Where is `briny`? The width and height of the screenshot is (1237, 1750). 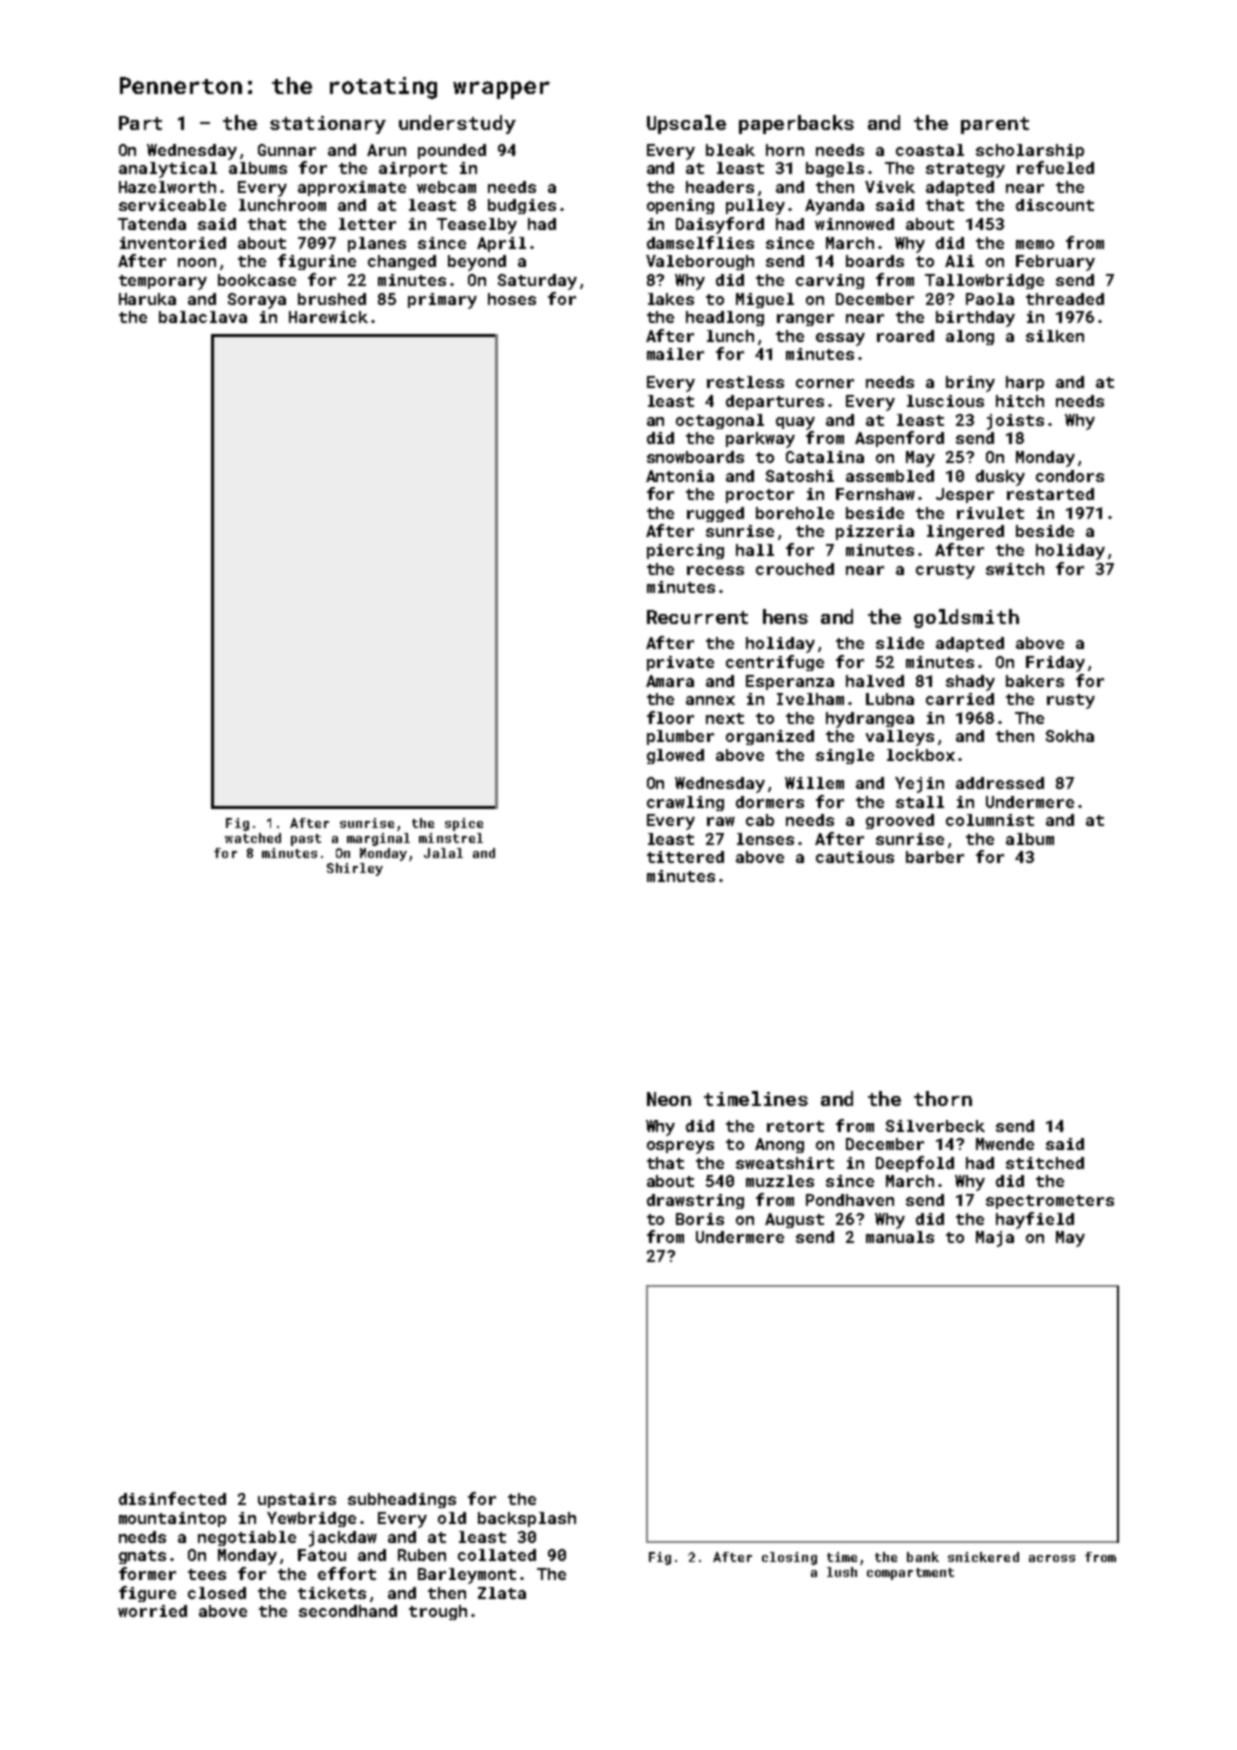
briny is located at coordinates (970, 384).
